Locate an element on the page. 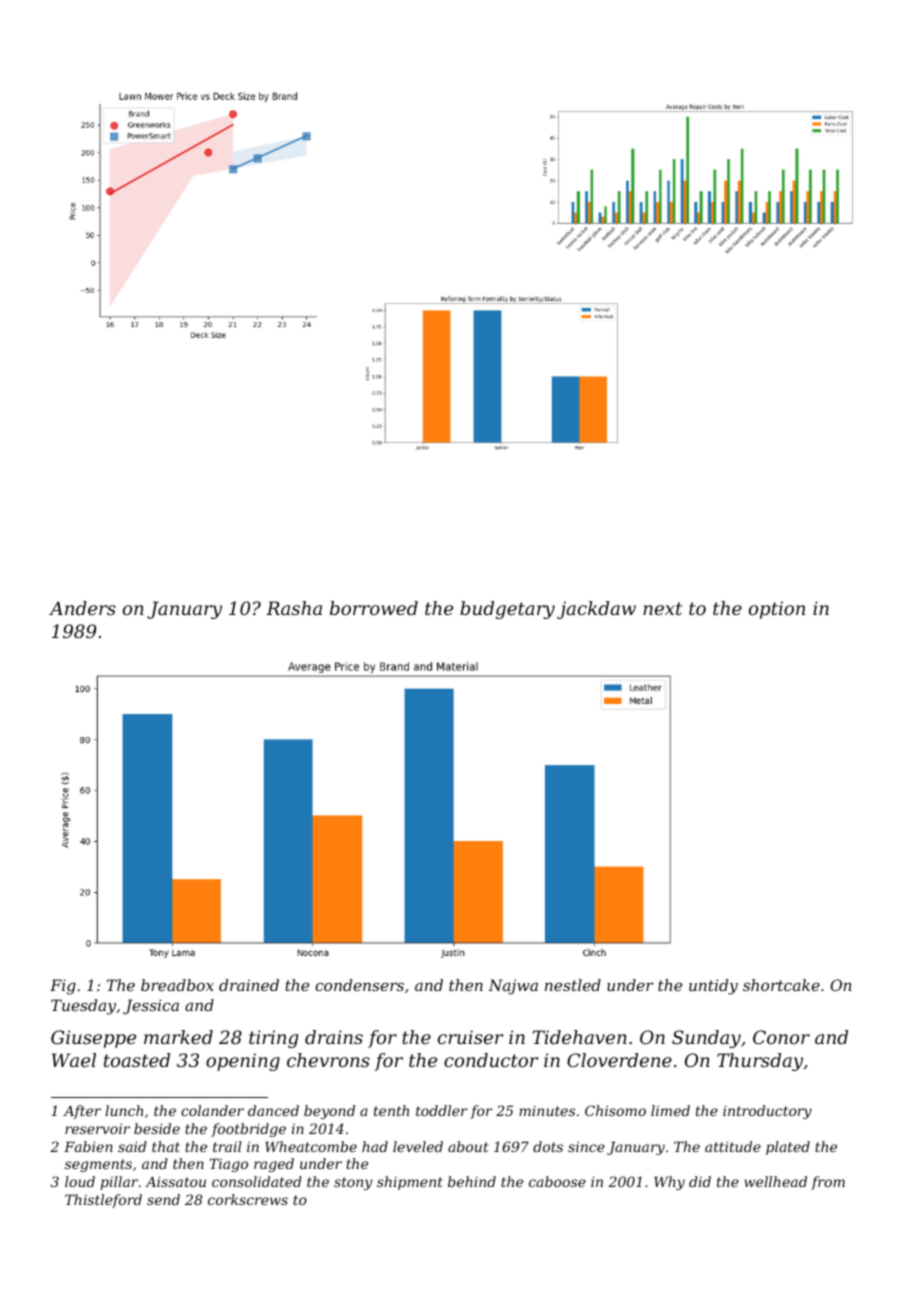  introductory is located at coordinates (767, 1112).
